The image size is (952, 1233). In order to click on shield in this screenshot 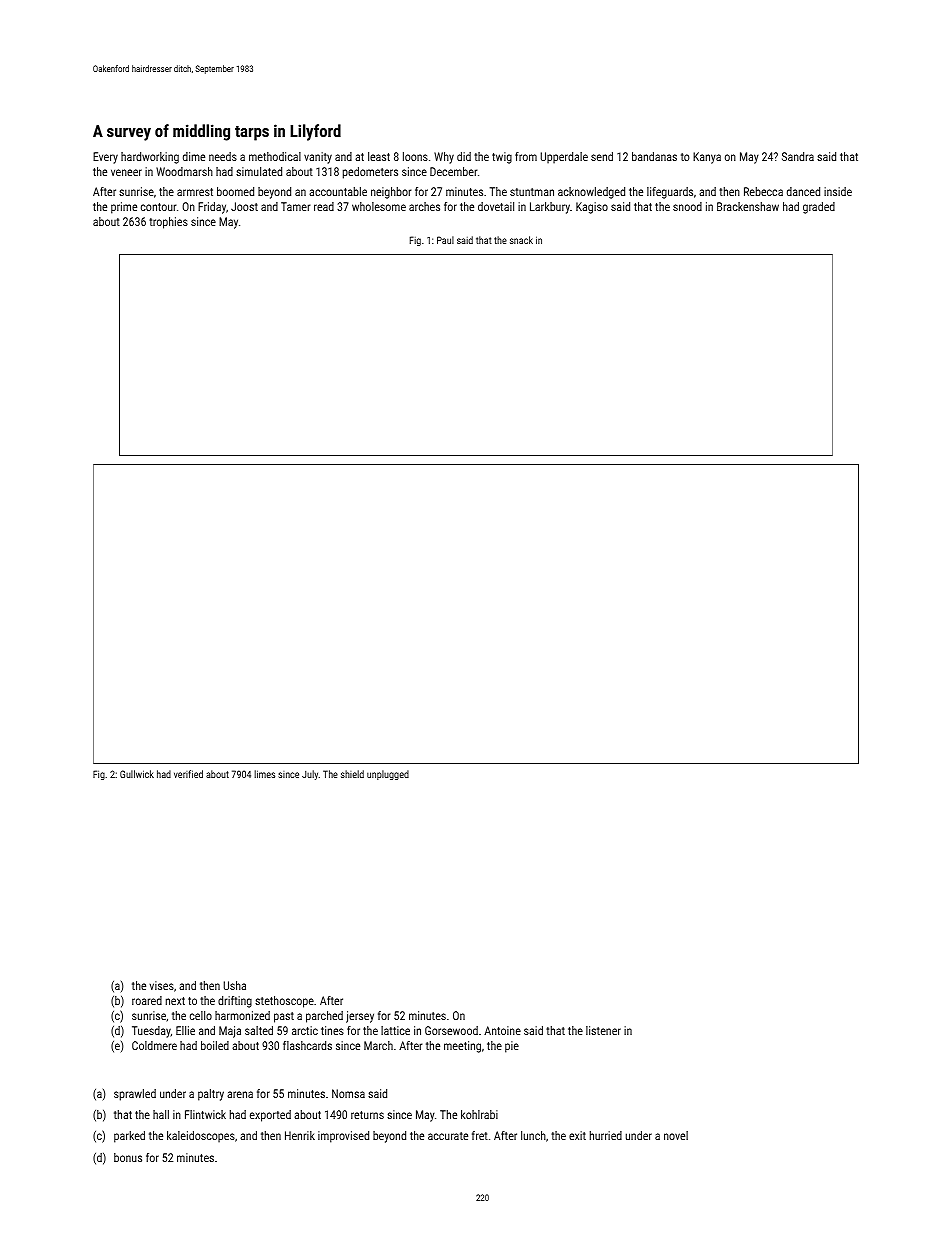, I will do `click(352, 774)`.
